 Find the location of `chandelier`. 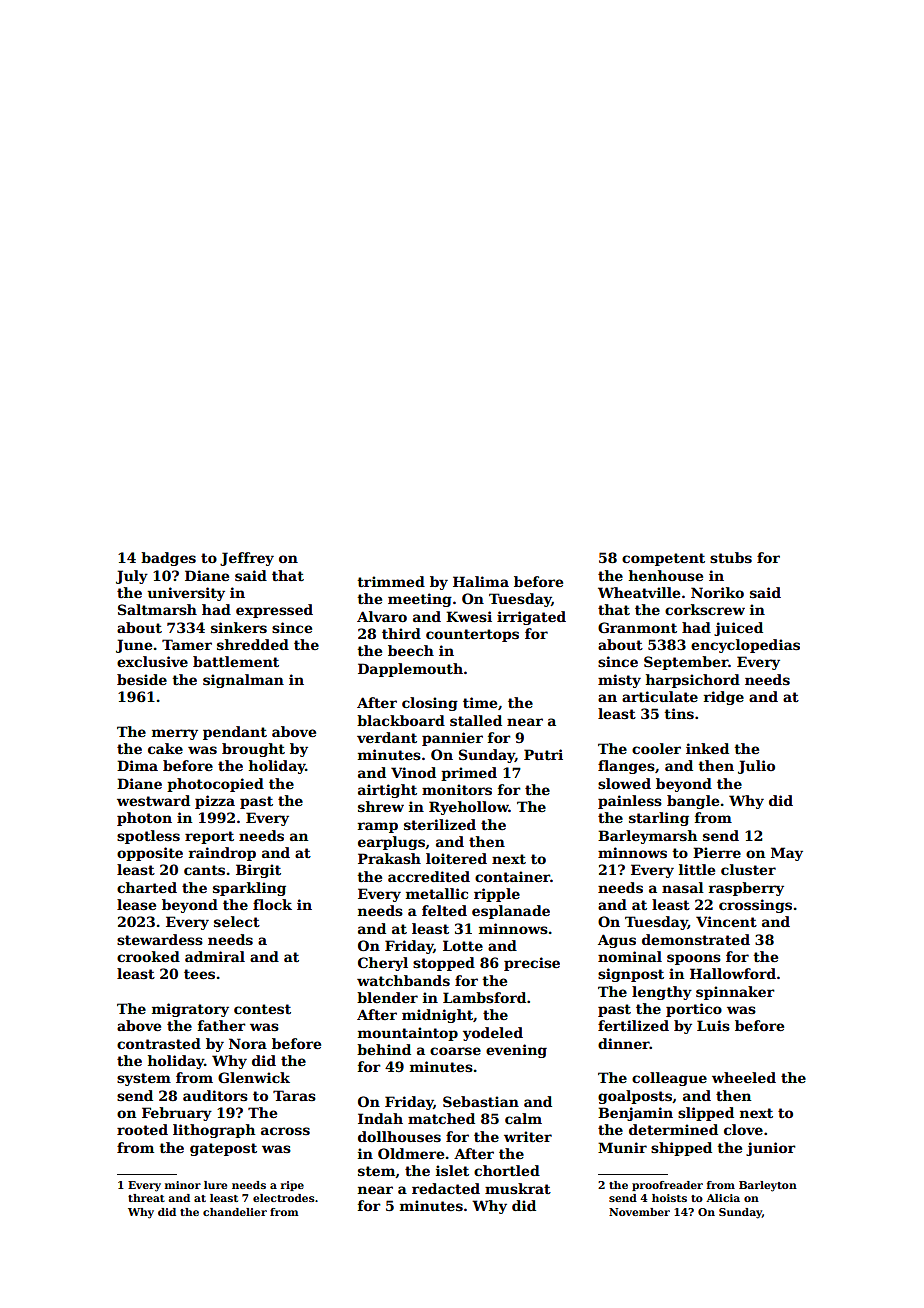

chandelier is located at coordinates (235, 1212).
